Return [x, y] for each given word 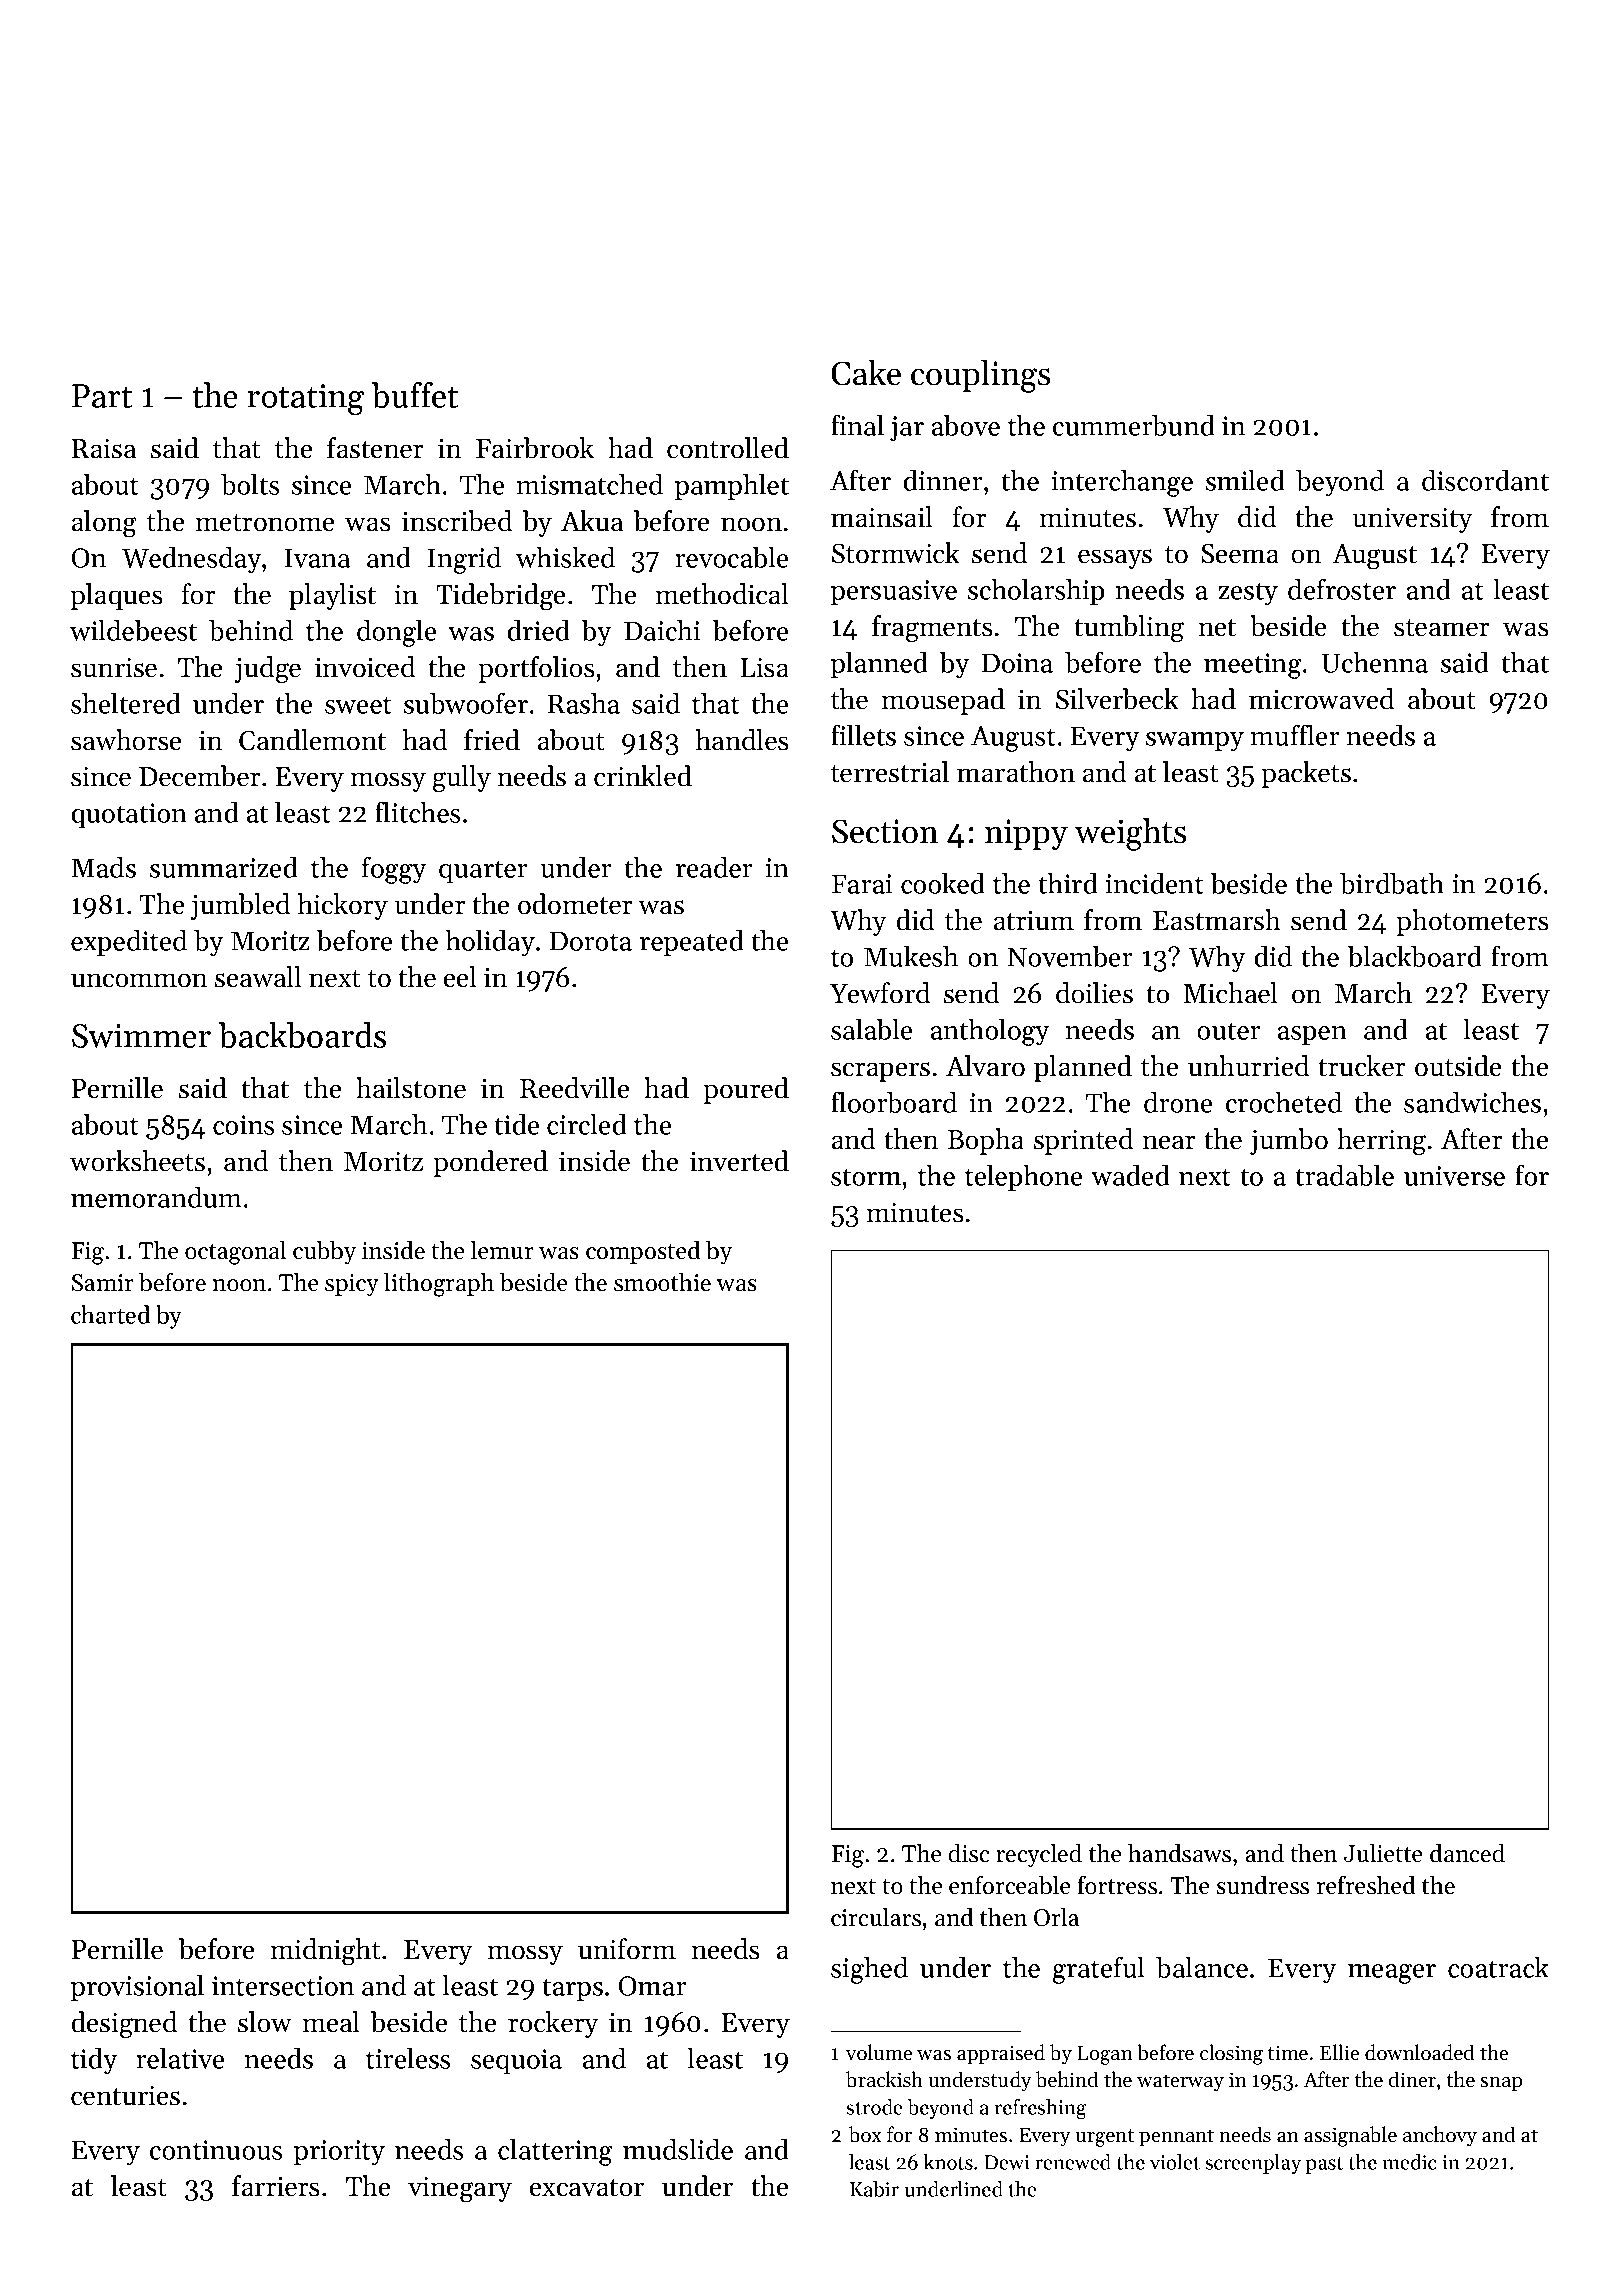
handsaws [1179, 1853]
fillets [863, 735]
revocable [731, 557]
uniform [627, 1949]
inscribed [457, 521]
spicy [352, 1285]
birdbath [1392, 883]
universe [1454, 1176]
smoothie [662, 1282]
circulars [876, 1917]
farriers [276, 2186]
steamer [1442, 628]
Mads [103, 867]
